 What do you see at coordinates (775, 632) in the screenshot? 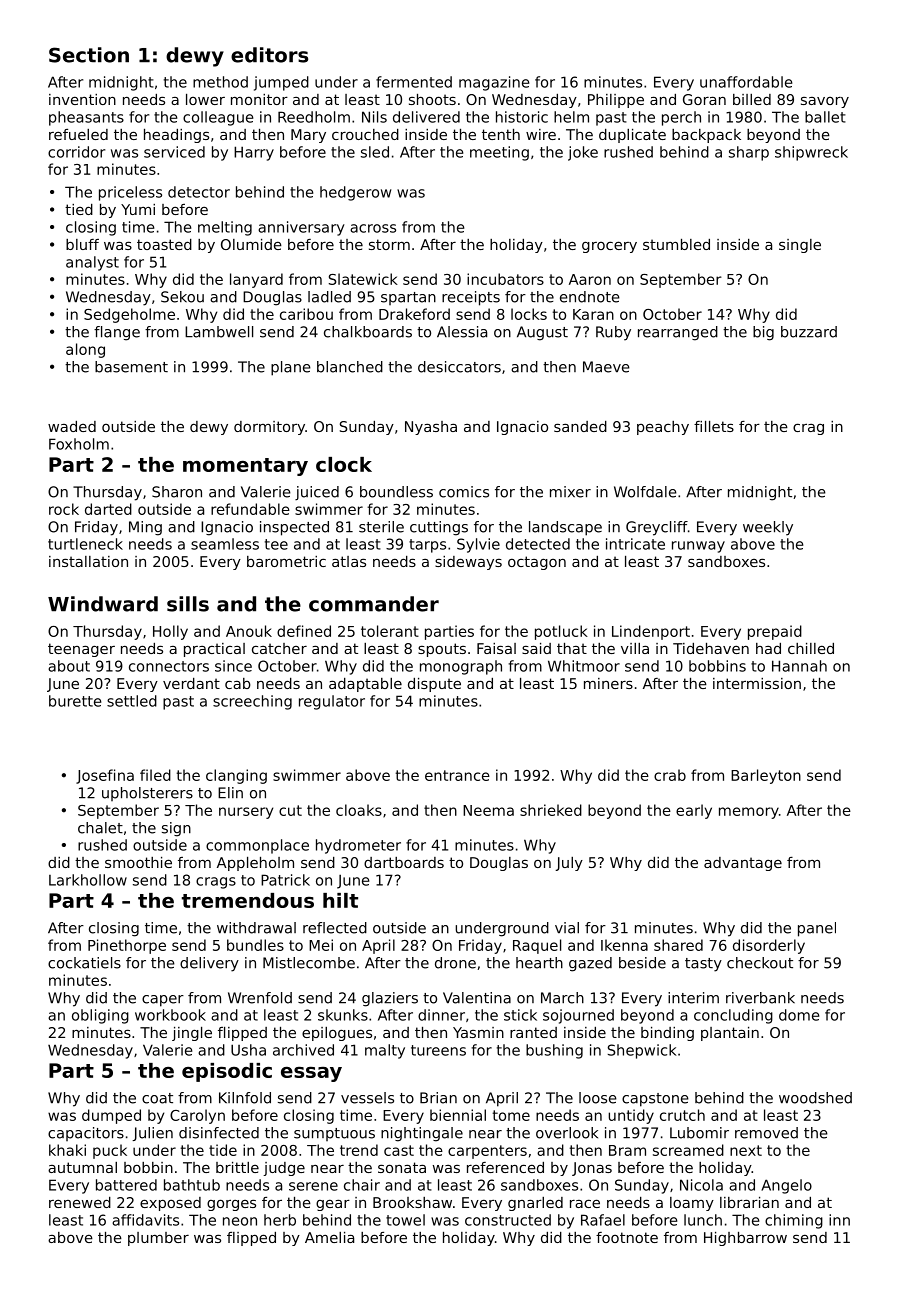
I see `prepaid` at bounding box center [775, 632].
